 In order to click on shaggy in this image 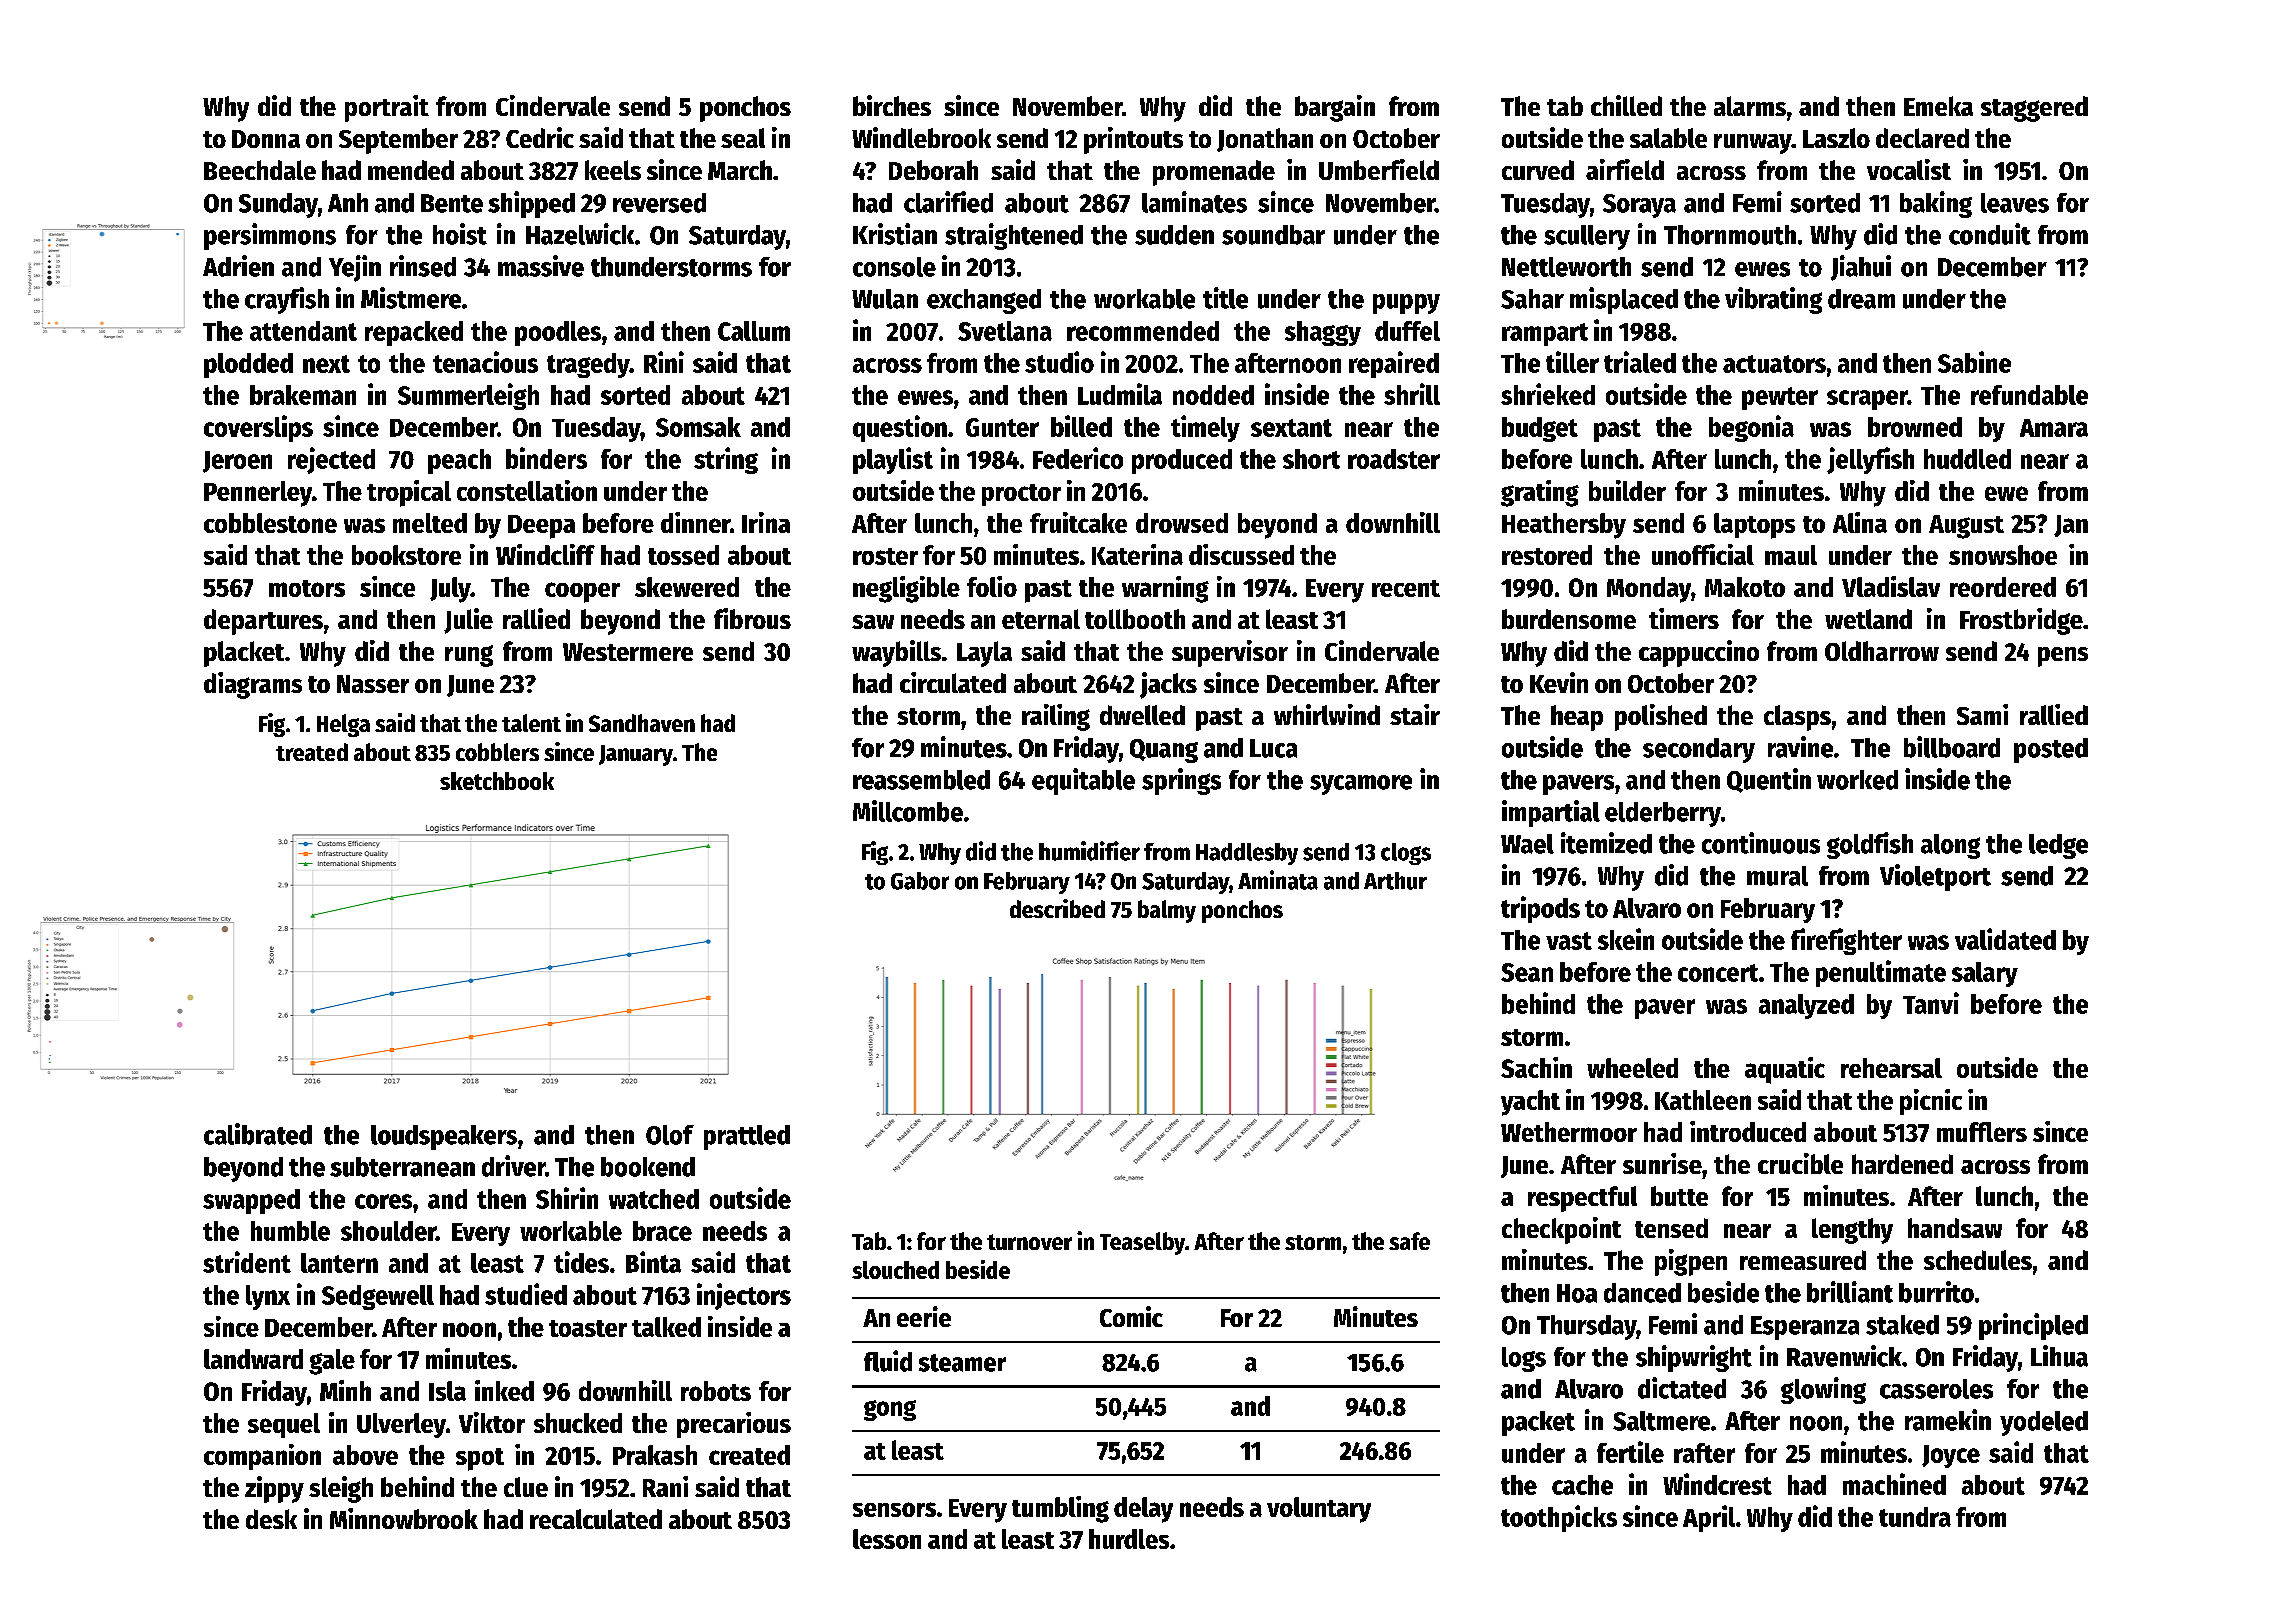, I will do `click(1323, 333)`.
